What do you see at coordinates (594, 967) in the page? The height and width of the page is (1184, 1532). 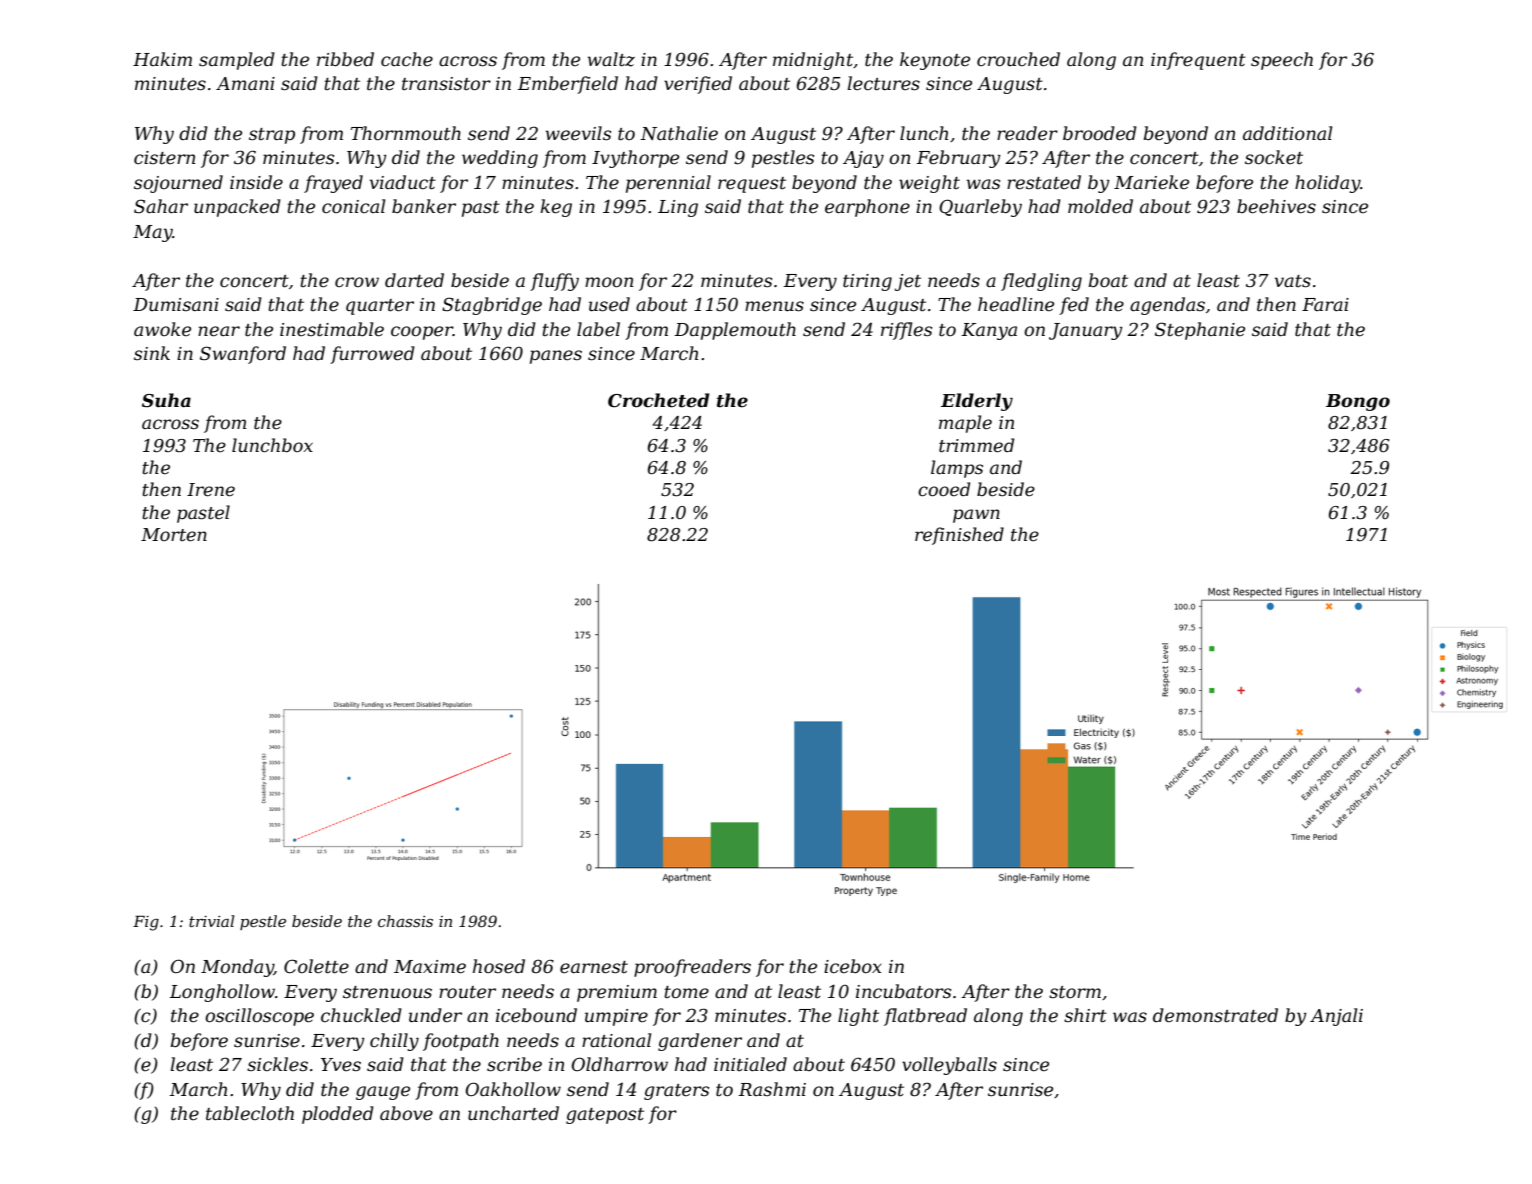 I see `earnest` at bounding box center [594, 967].
